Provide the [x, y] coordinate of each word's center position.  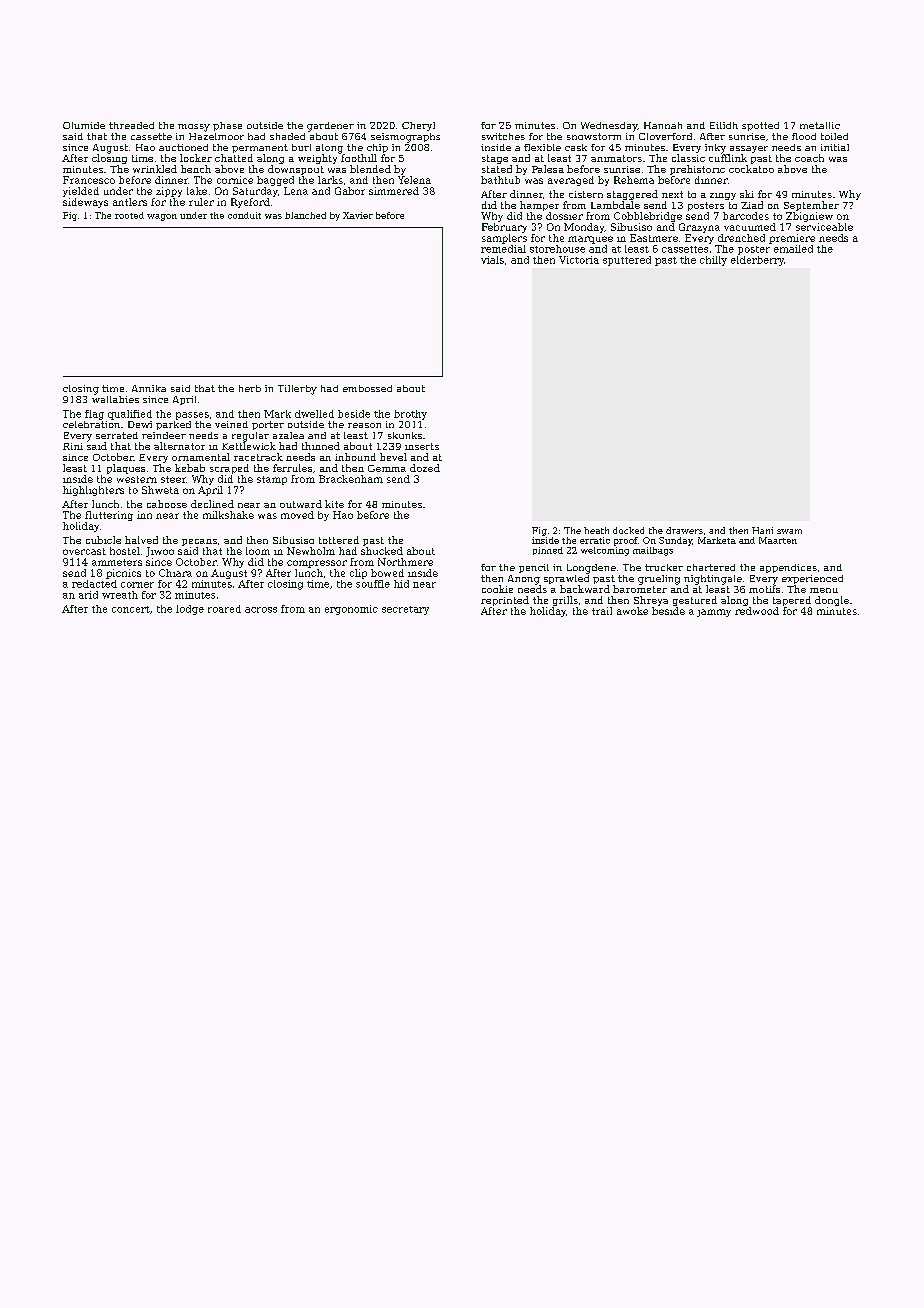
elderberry [757, 261]
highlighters [93, 491]
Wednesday [609, 127]
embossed [367, 388]
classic [688, 158]
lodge [190, 610]
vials [492, 260]
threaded [131, 125]
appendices [788, 568]
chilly [713, 261]
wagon [162, 217]
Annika [149, 388]
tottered [339, 540]
